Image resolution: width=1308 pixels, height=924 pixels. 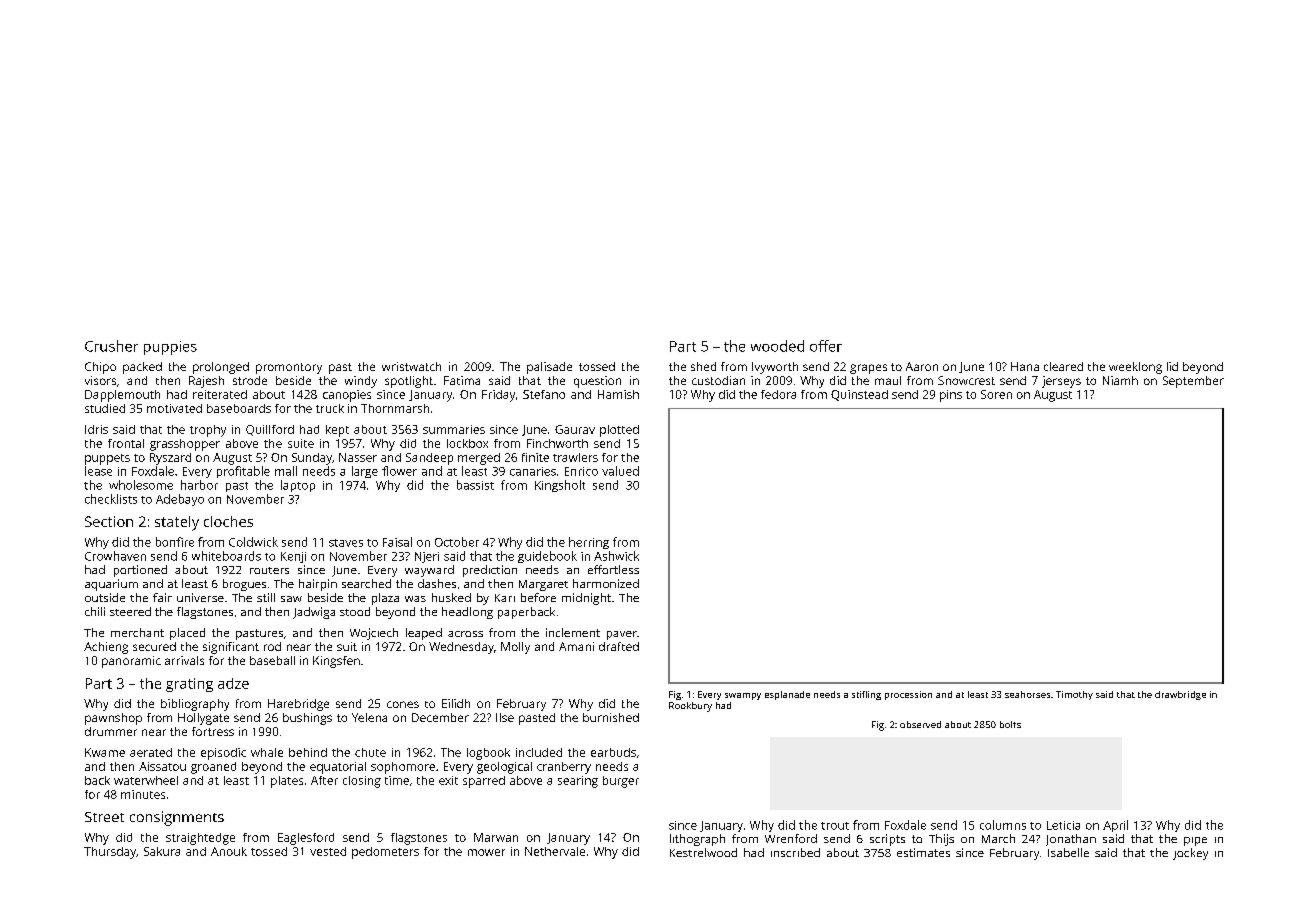 I want to click on Ashwick, so click(x=616, y=556).
